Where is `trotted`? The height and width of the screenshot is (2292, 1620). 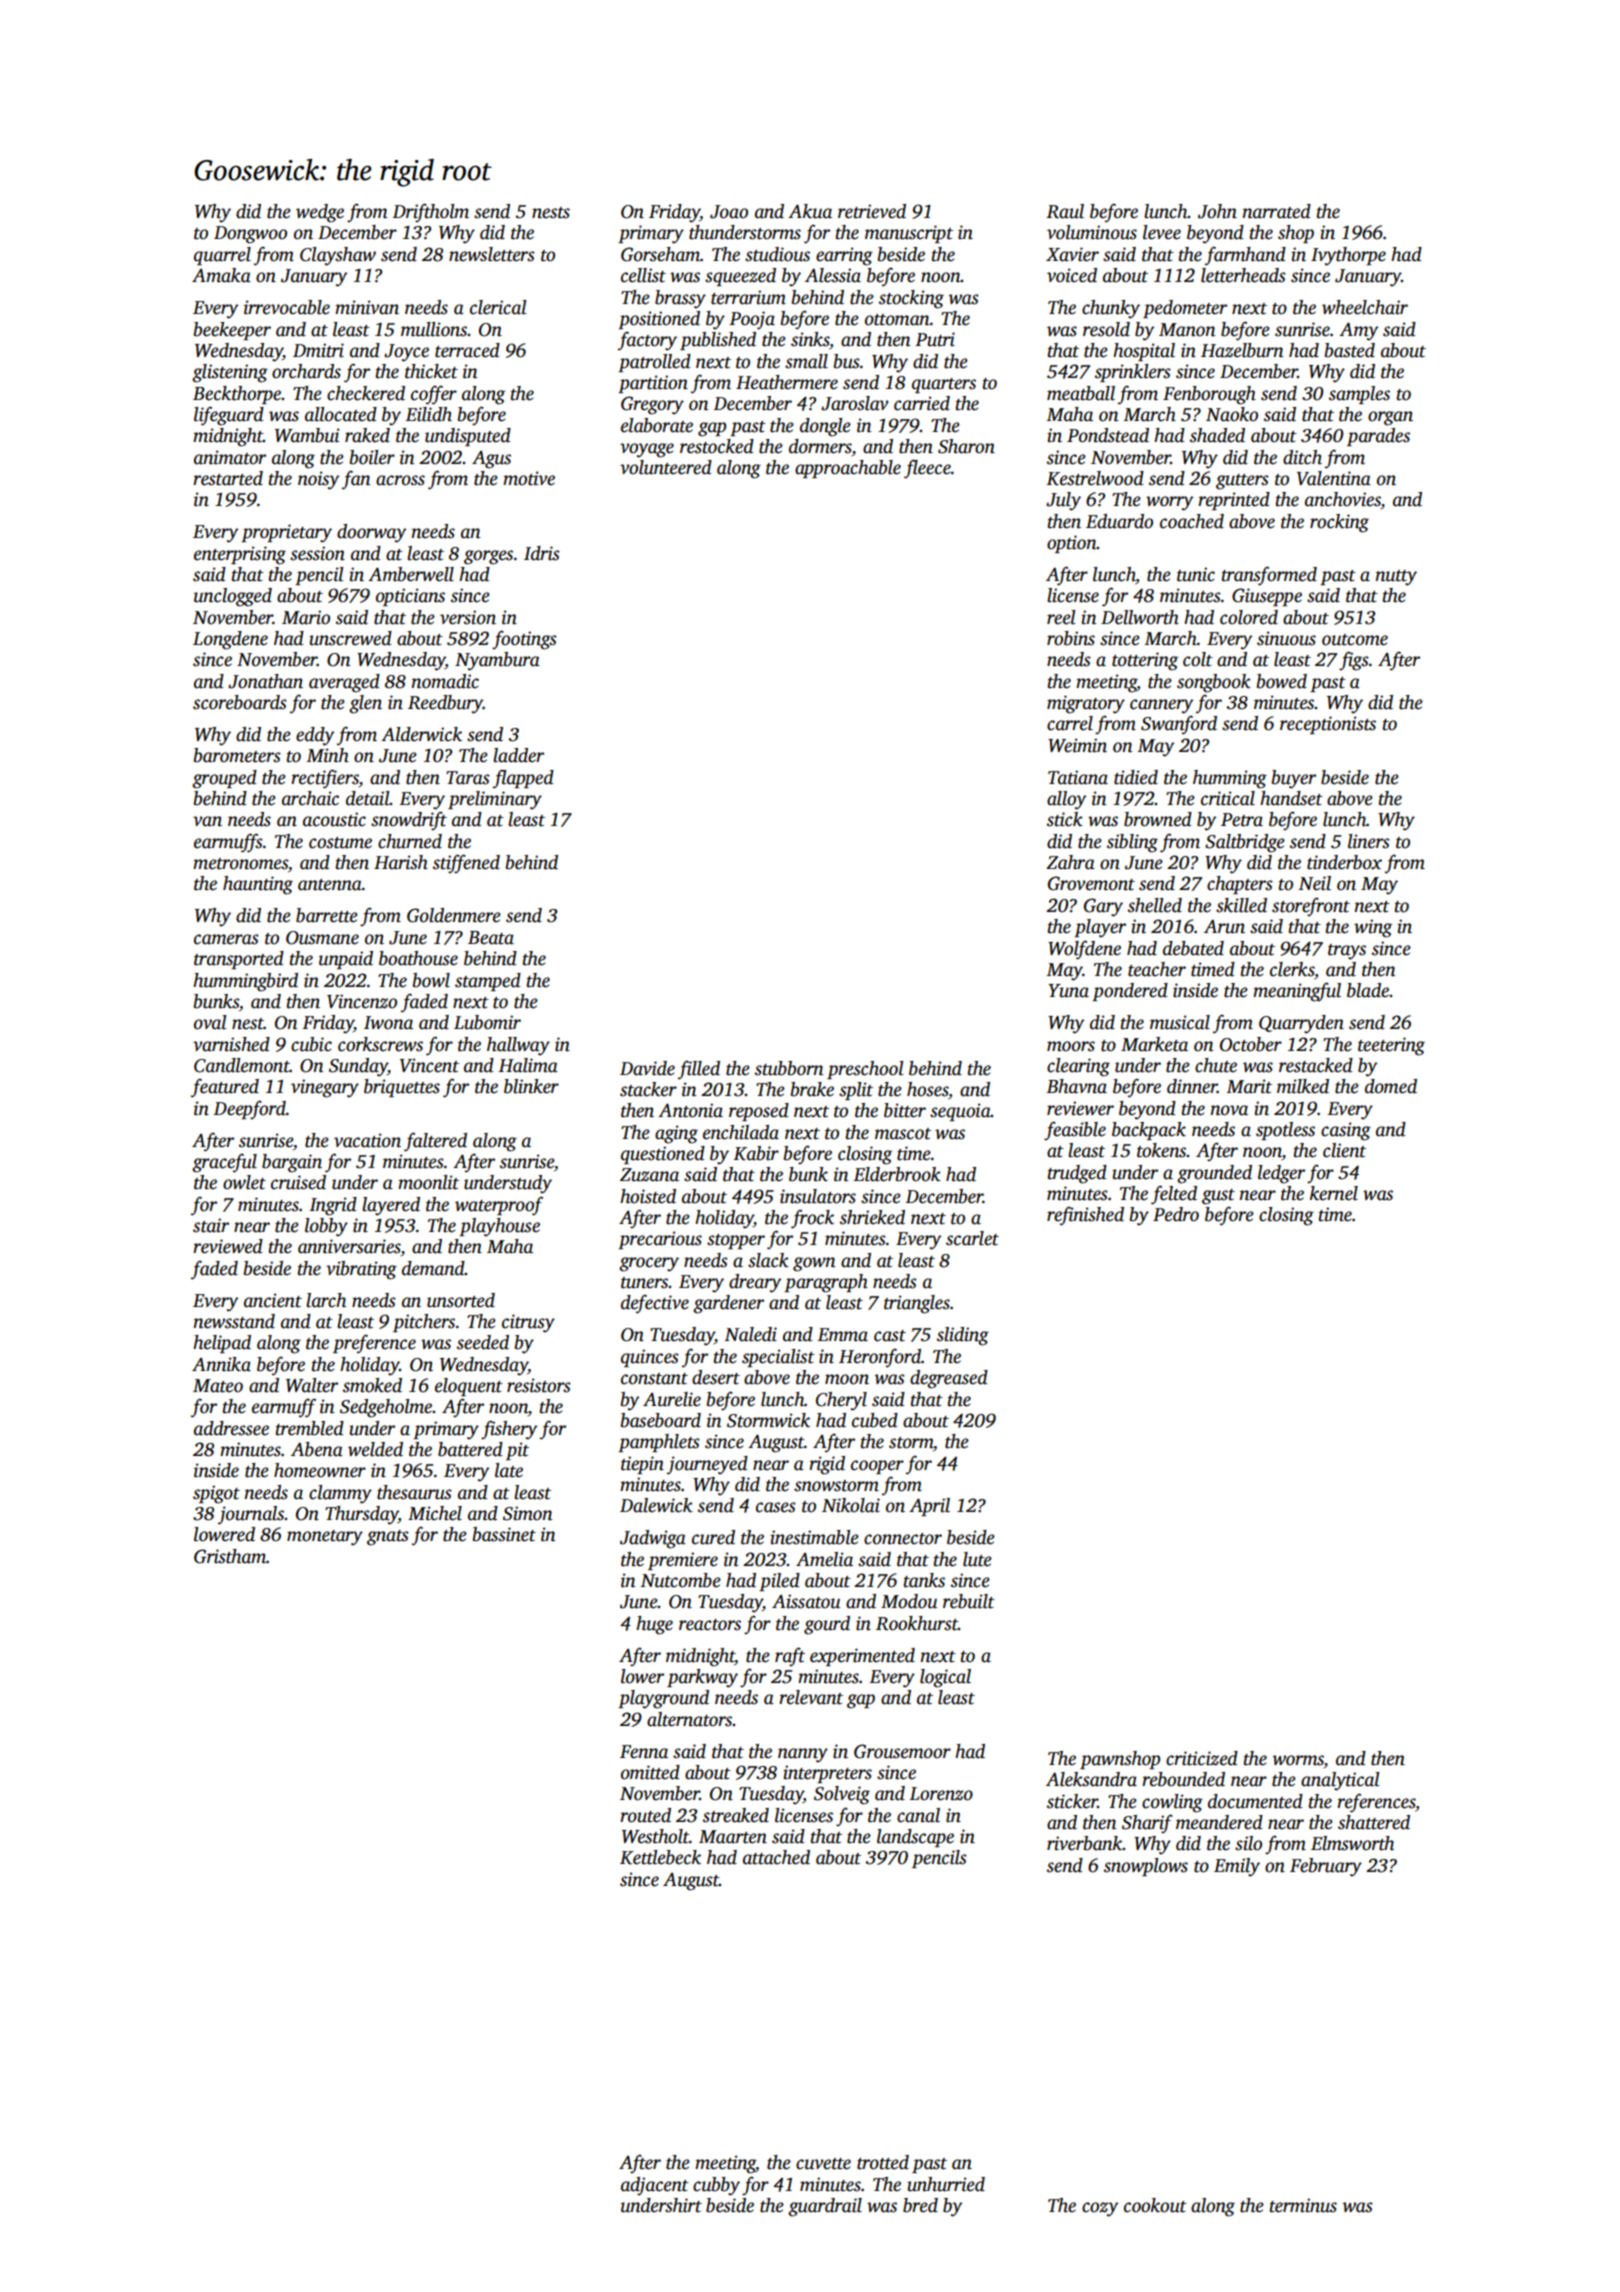 trotted is located at coordinates (883, 2162).
